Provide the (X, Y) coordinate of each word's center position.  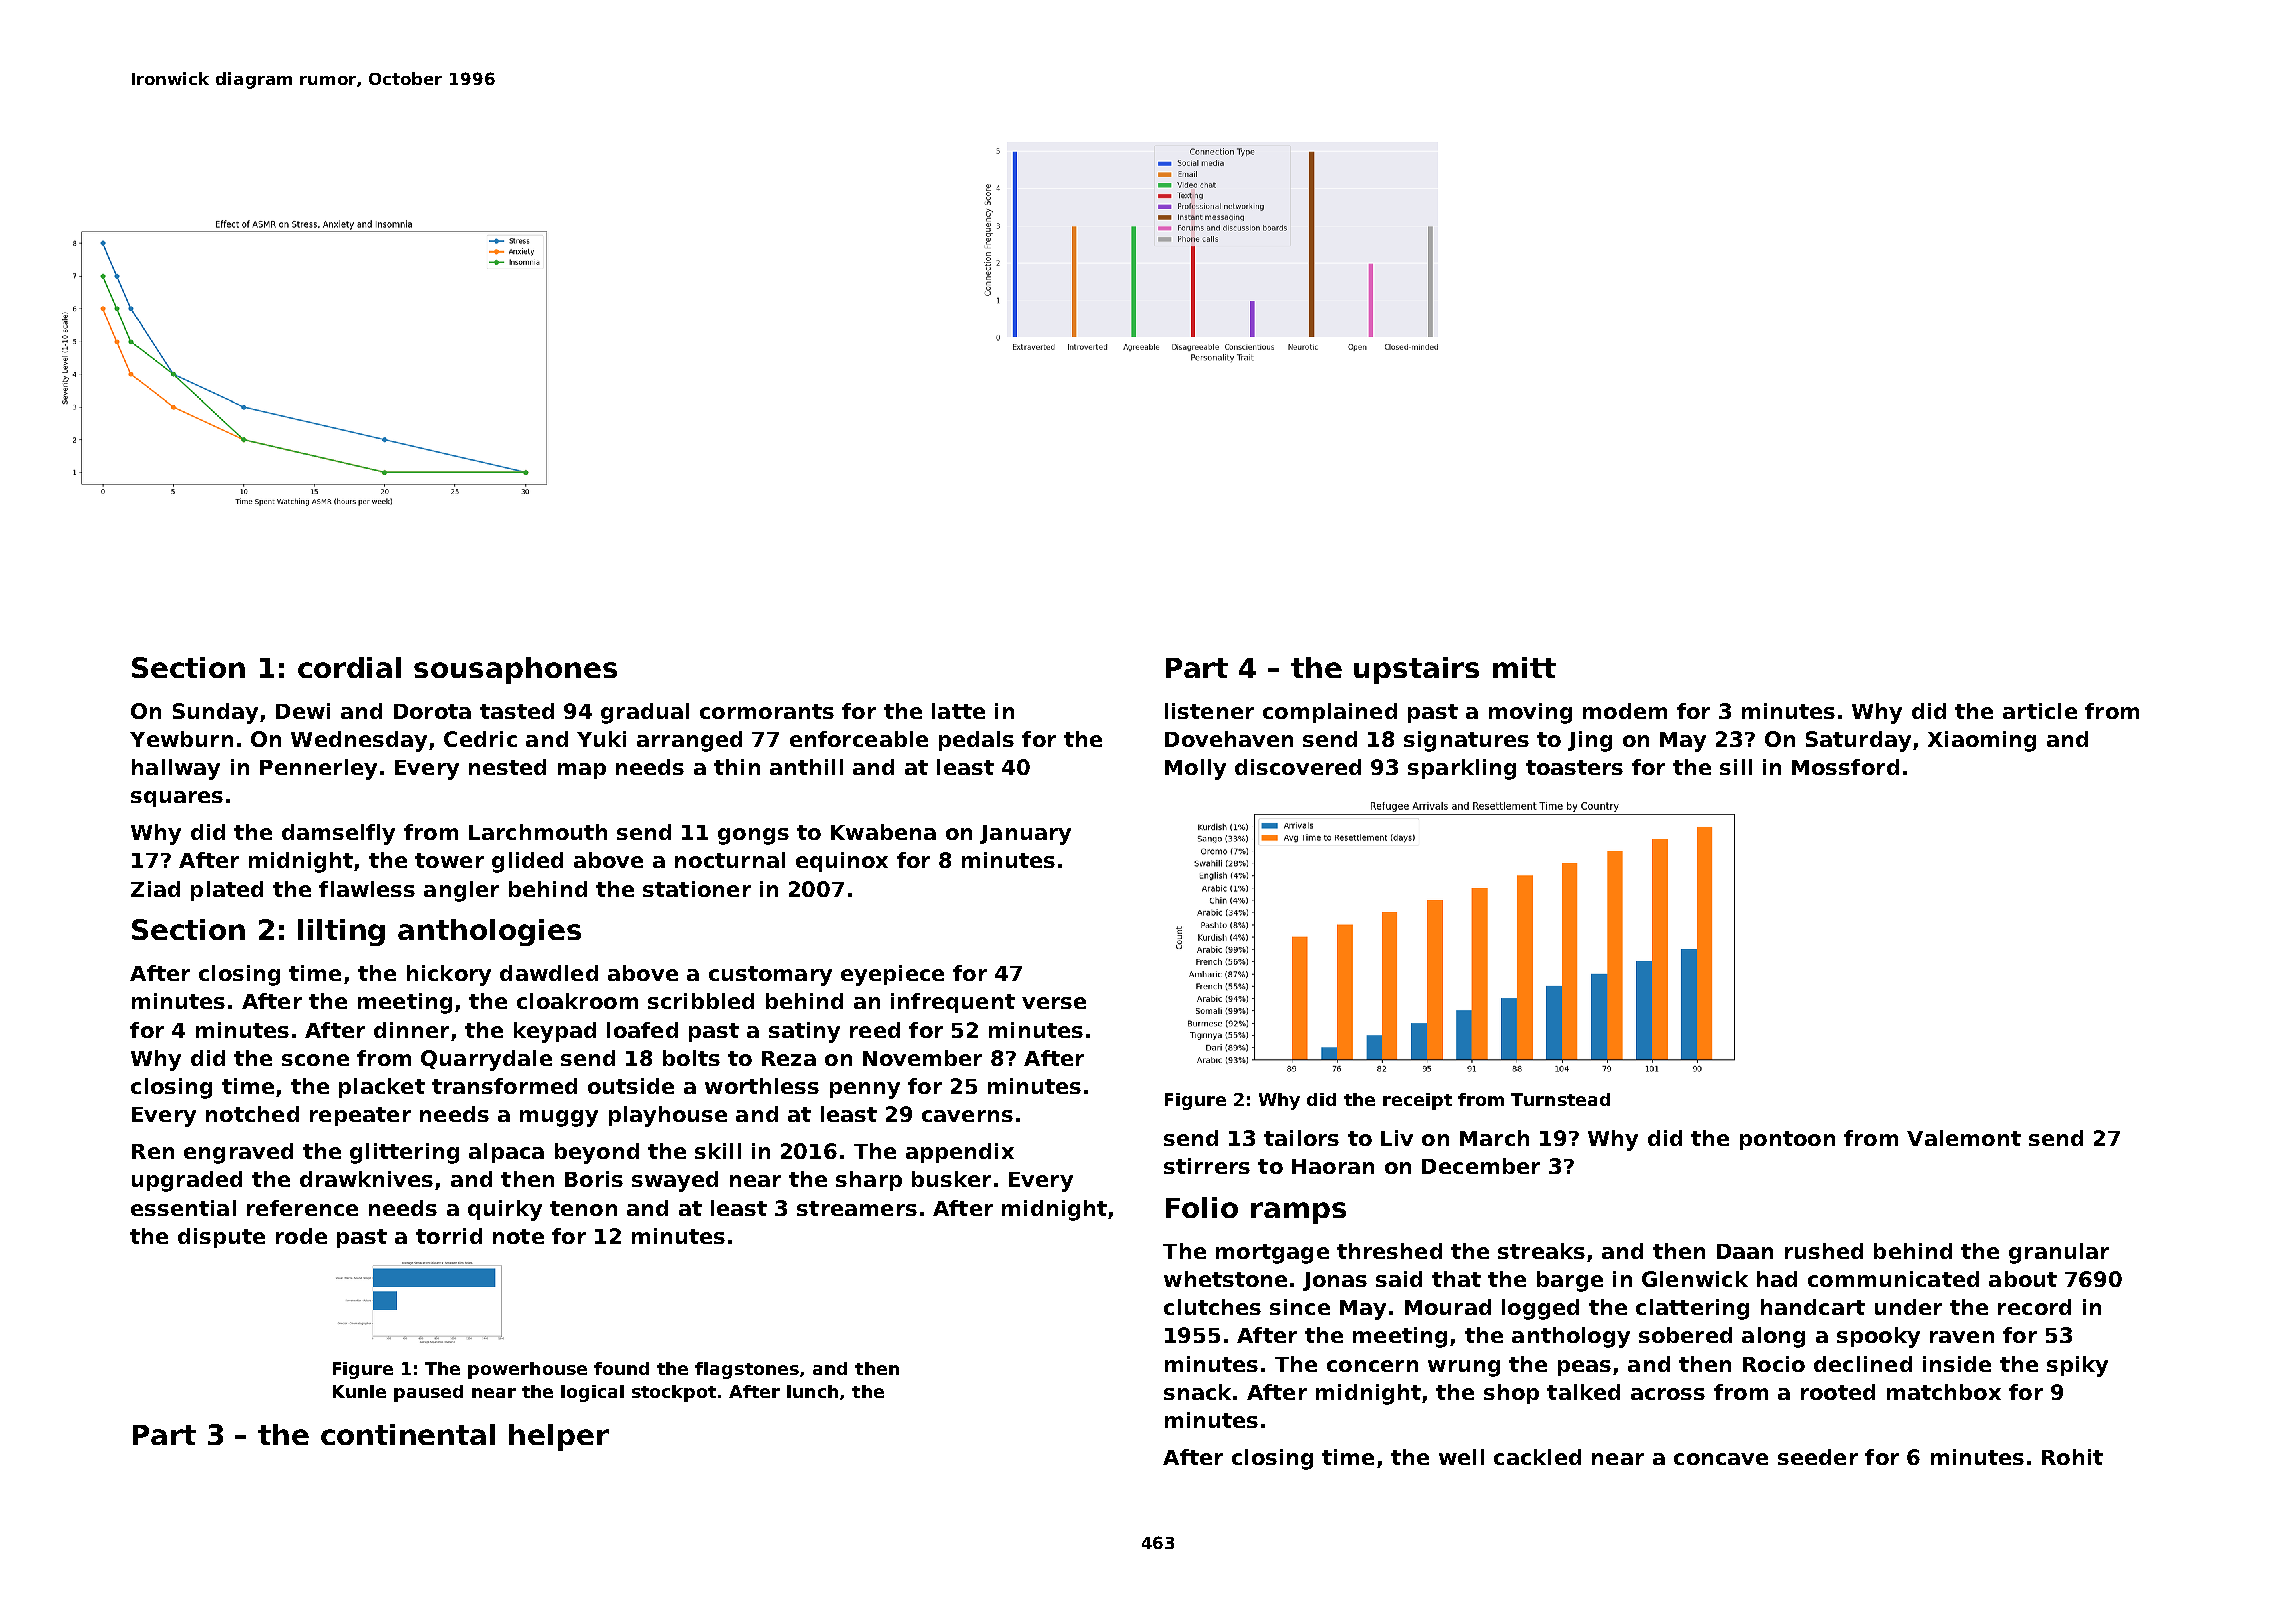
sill (1736, 767)
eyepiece (892, 975)
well (1461, 1457)
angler (461, 891)
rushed (1824, 1251)
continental (408, 1434)
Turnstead (1560, 1099)
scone (315, 1060)
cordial (349, 667)
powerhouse (527, 1370)
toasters (1574, 767)
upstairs (1416, 670)
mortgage (1272, 1254)
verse (1054, 1003)
